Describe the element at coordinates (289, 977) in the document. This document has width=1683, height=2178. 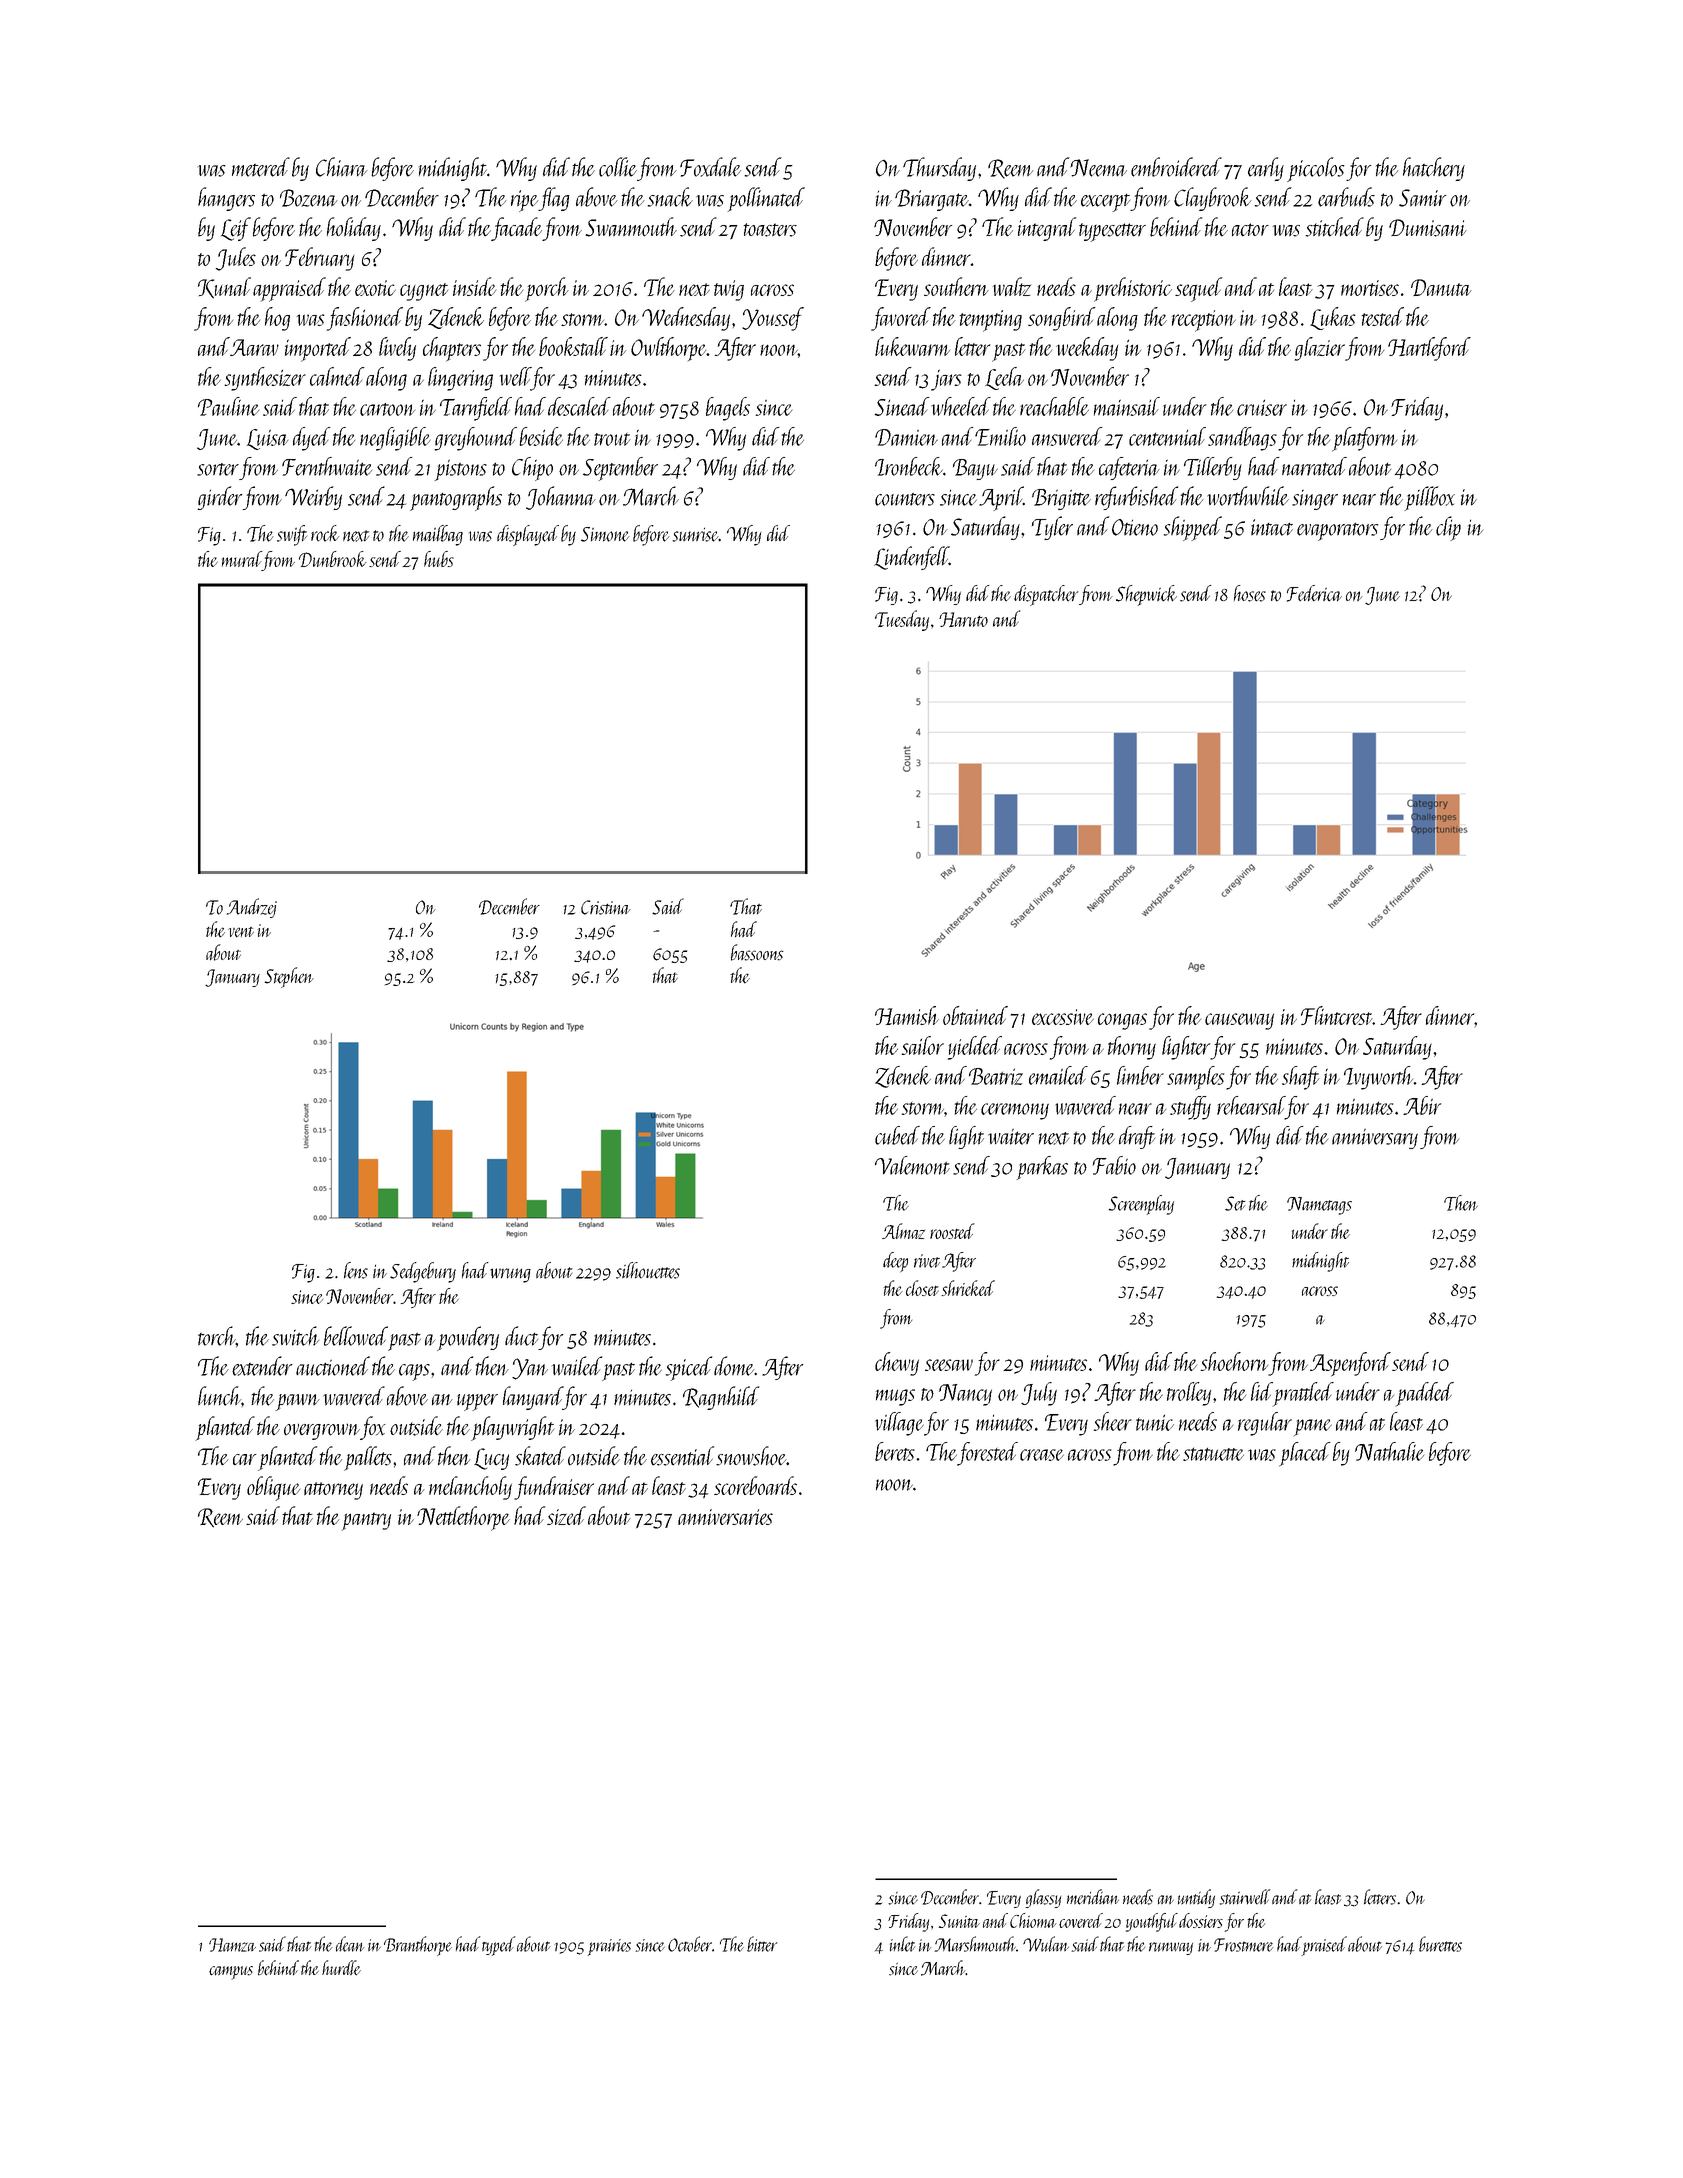
I see `Stephen` at that location.
